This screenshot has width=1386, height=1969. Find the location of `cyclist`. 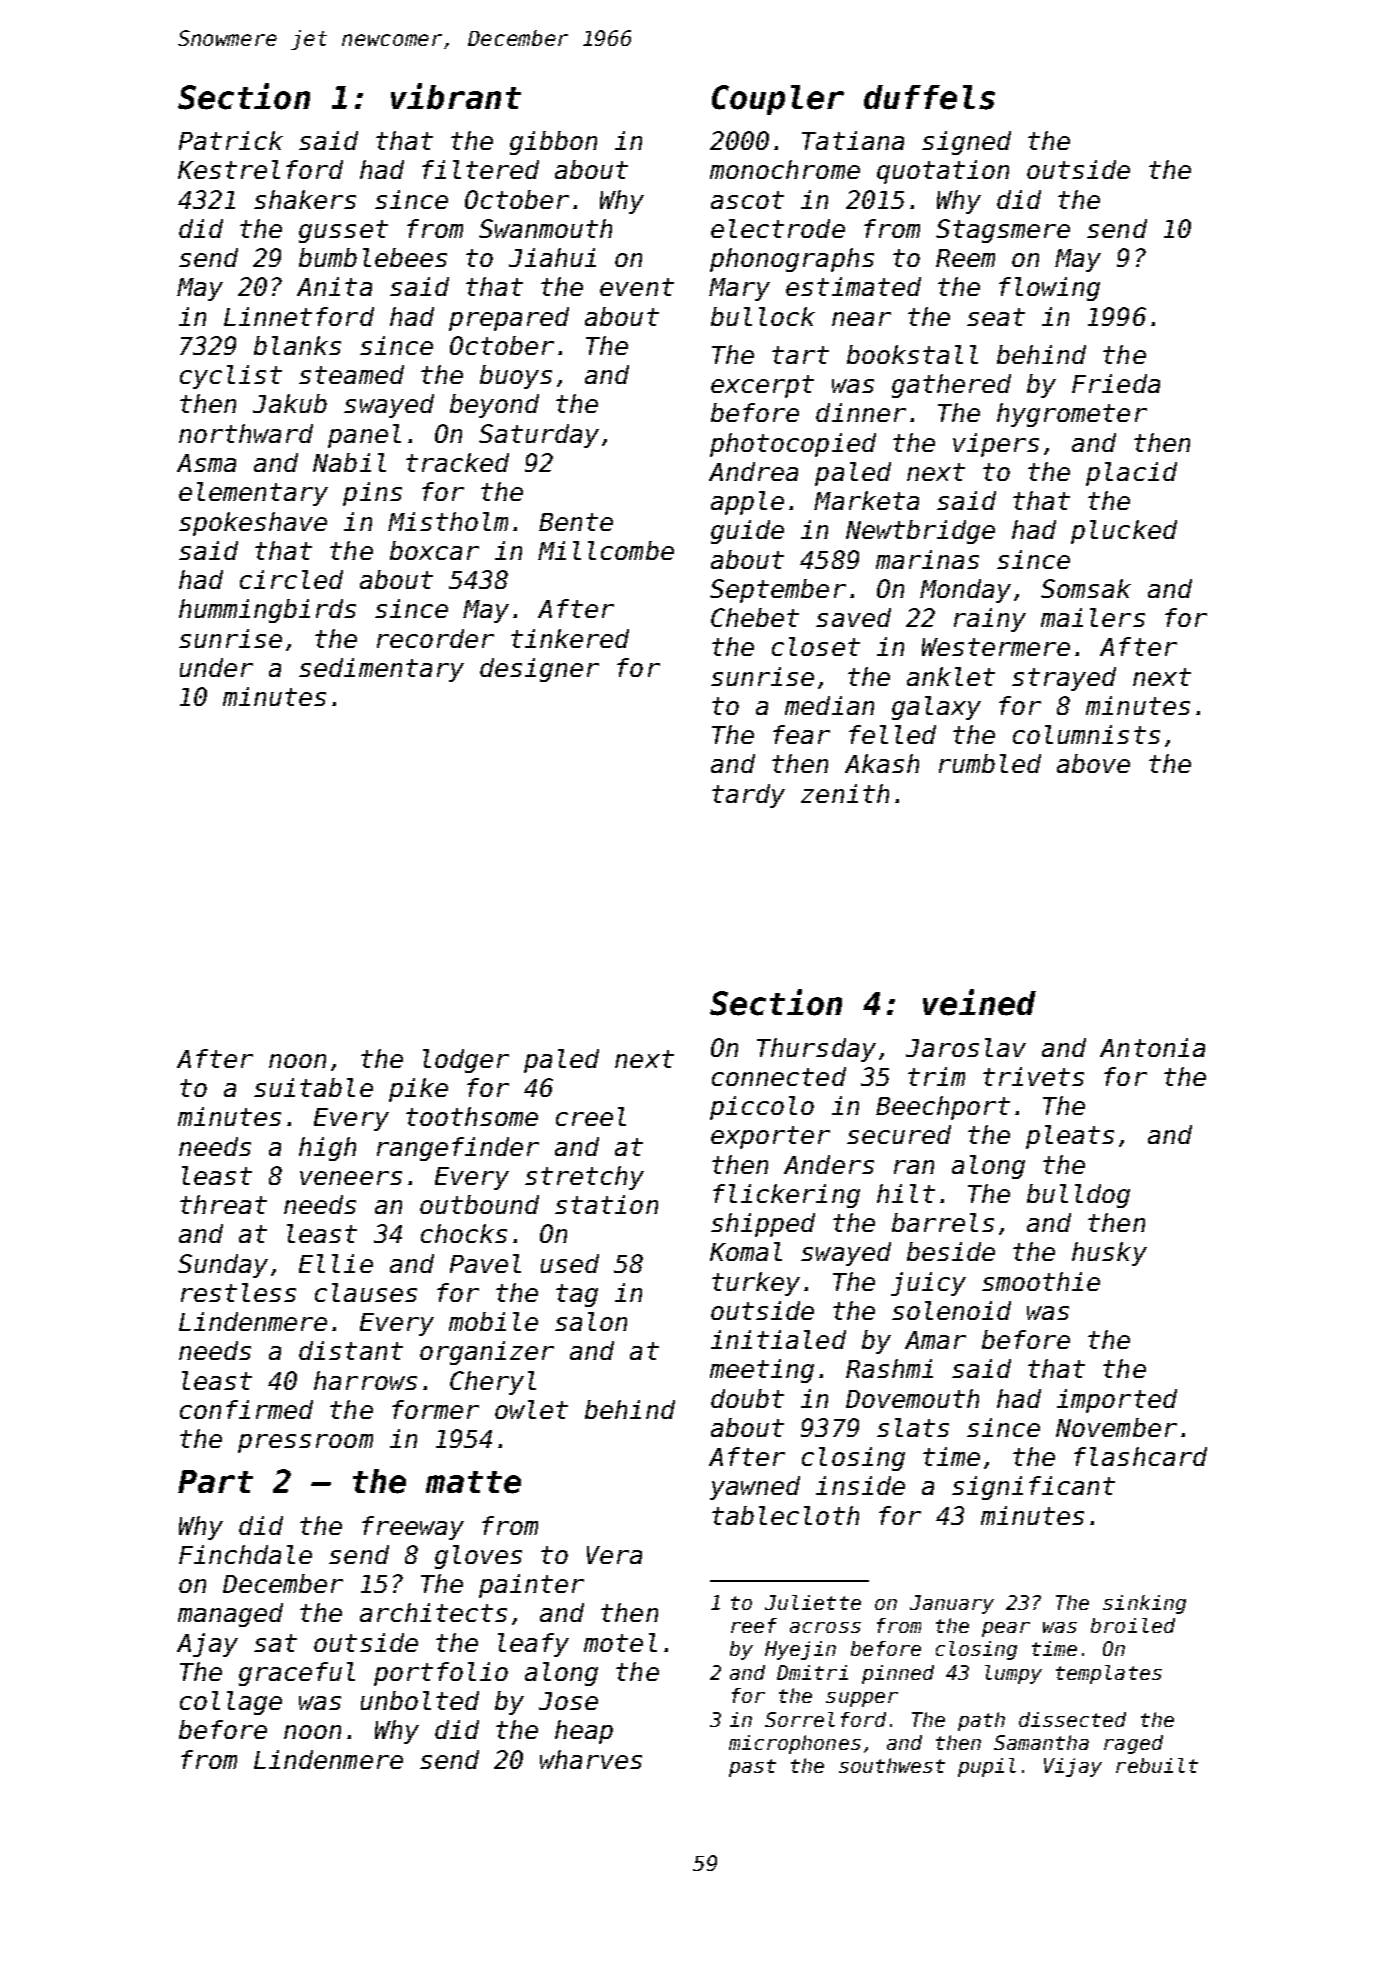

cyclist is located at coordinates (231, 377).
